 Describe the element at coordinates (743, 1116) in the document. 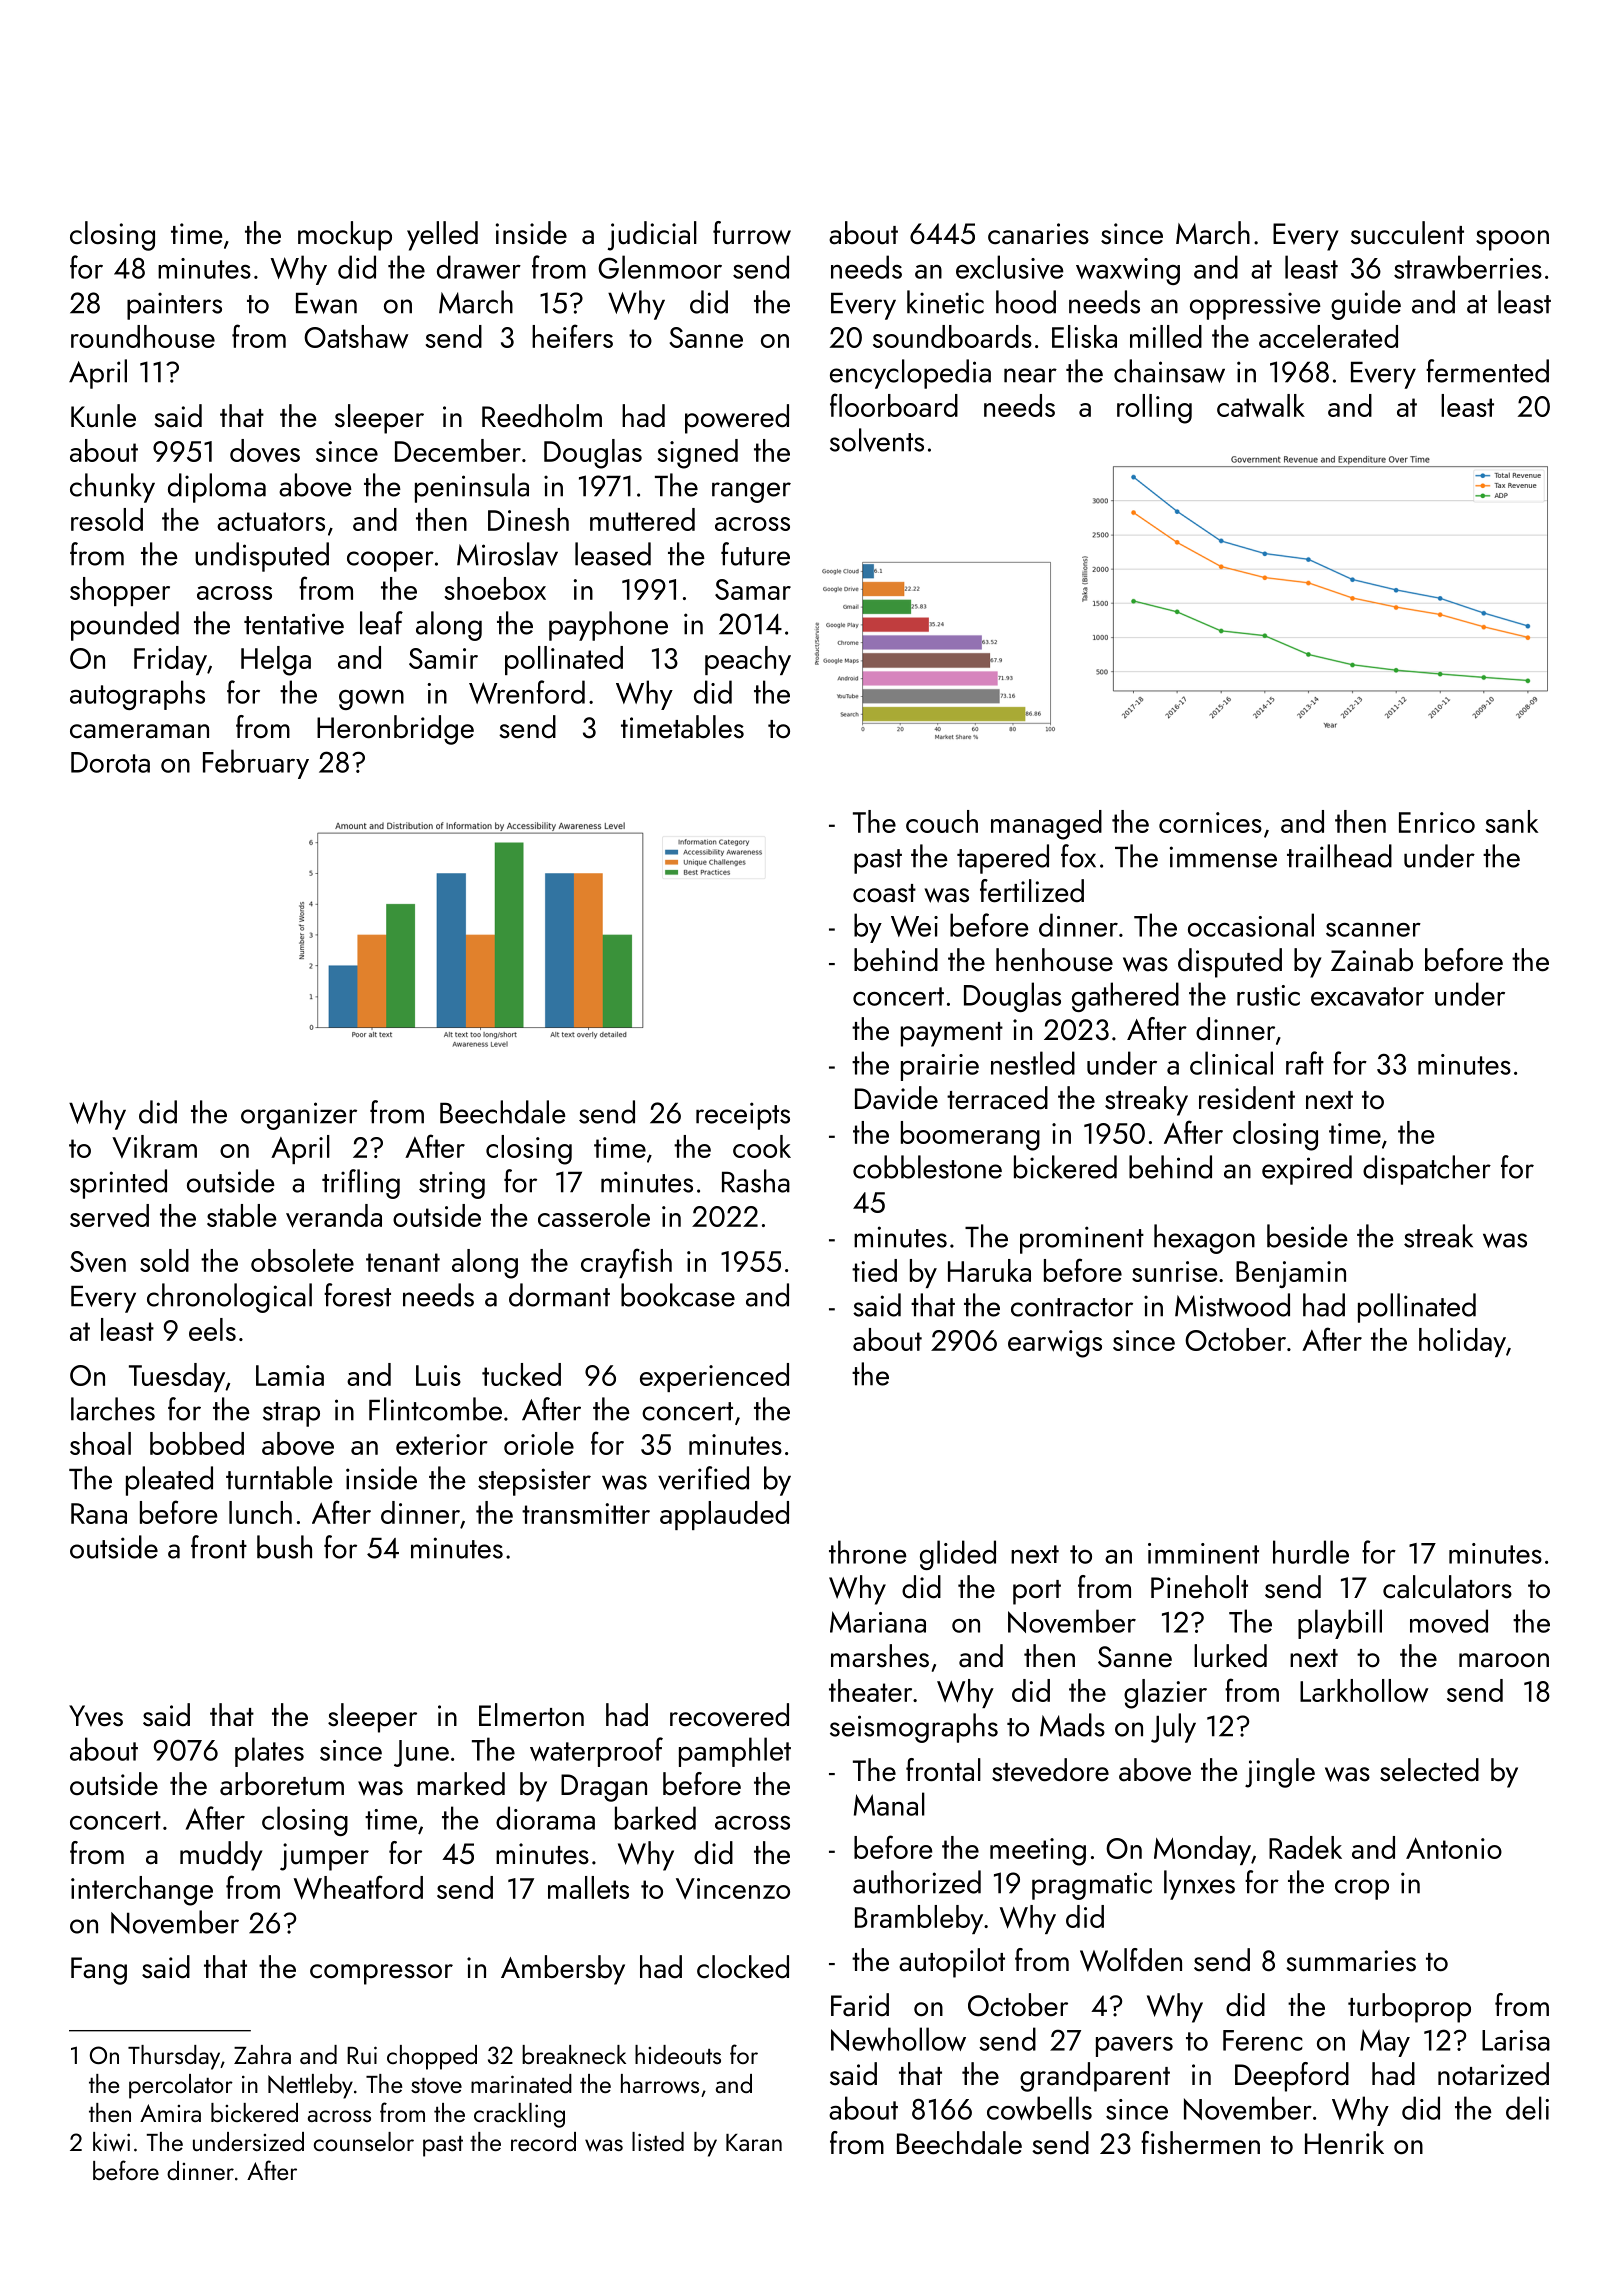

I see `receipts` at that location.
